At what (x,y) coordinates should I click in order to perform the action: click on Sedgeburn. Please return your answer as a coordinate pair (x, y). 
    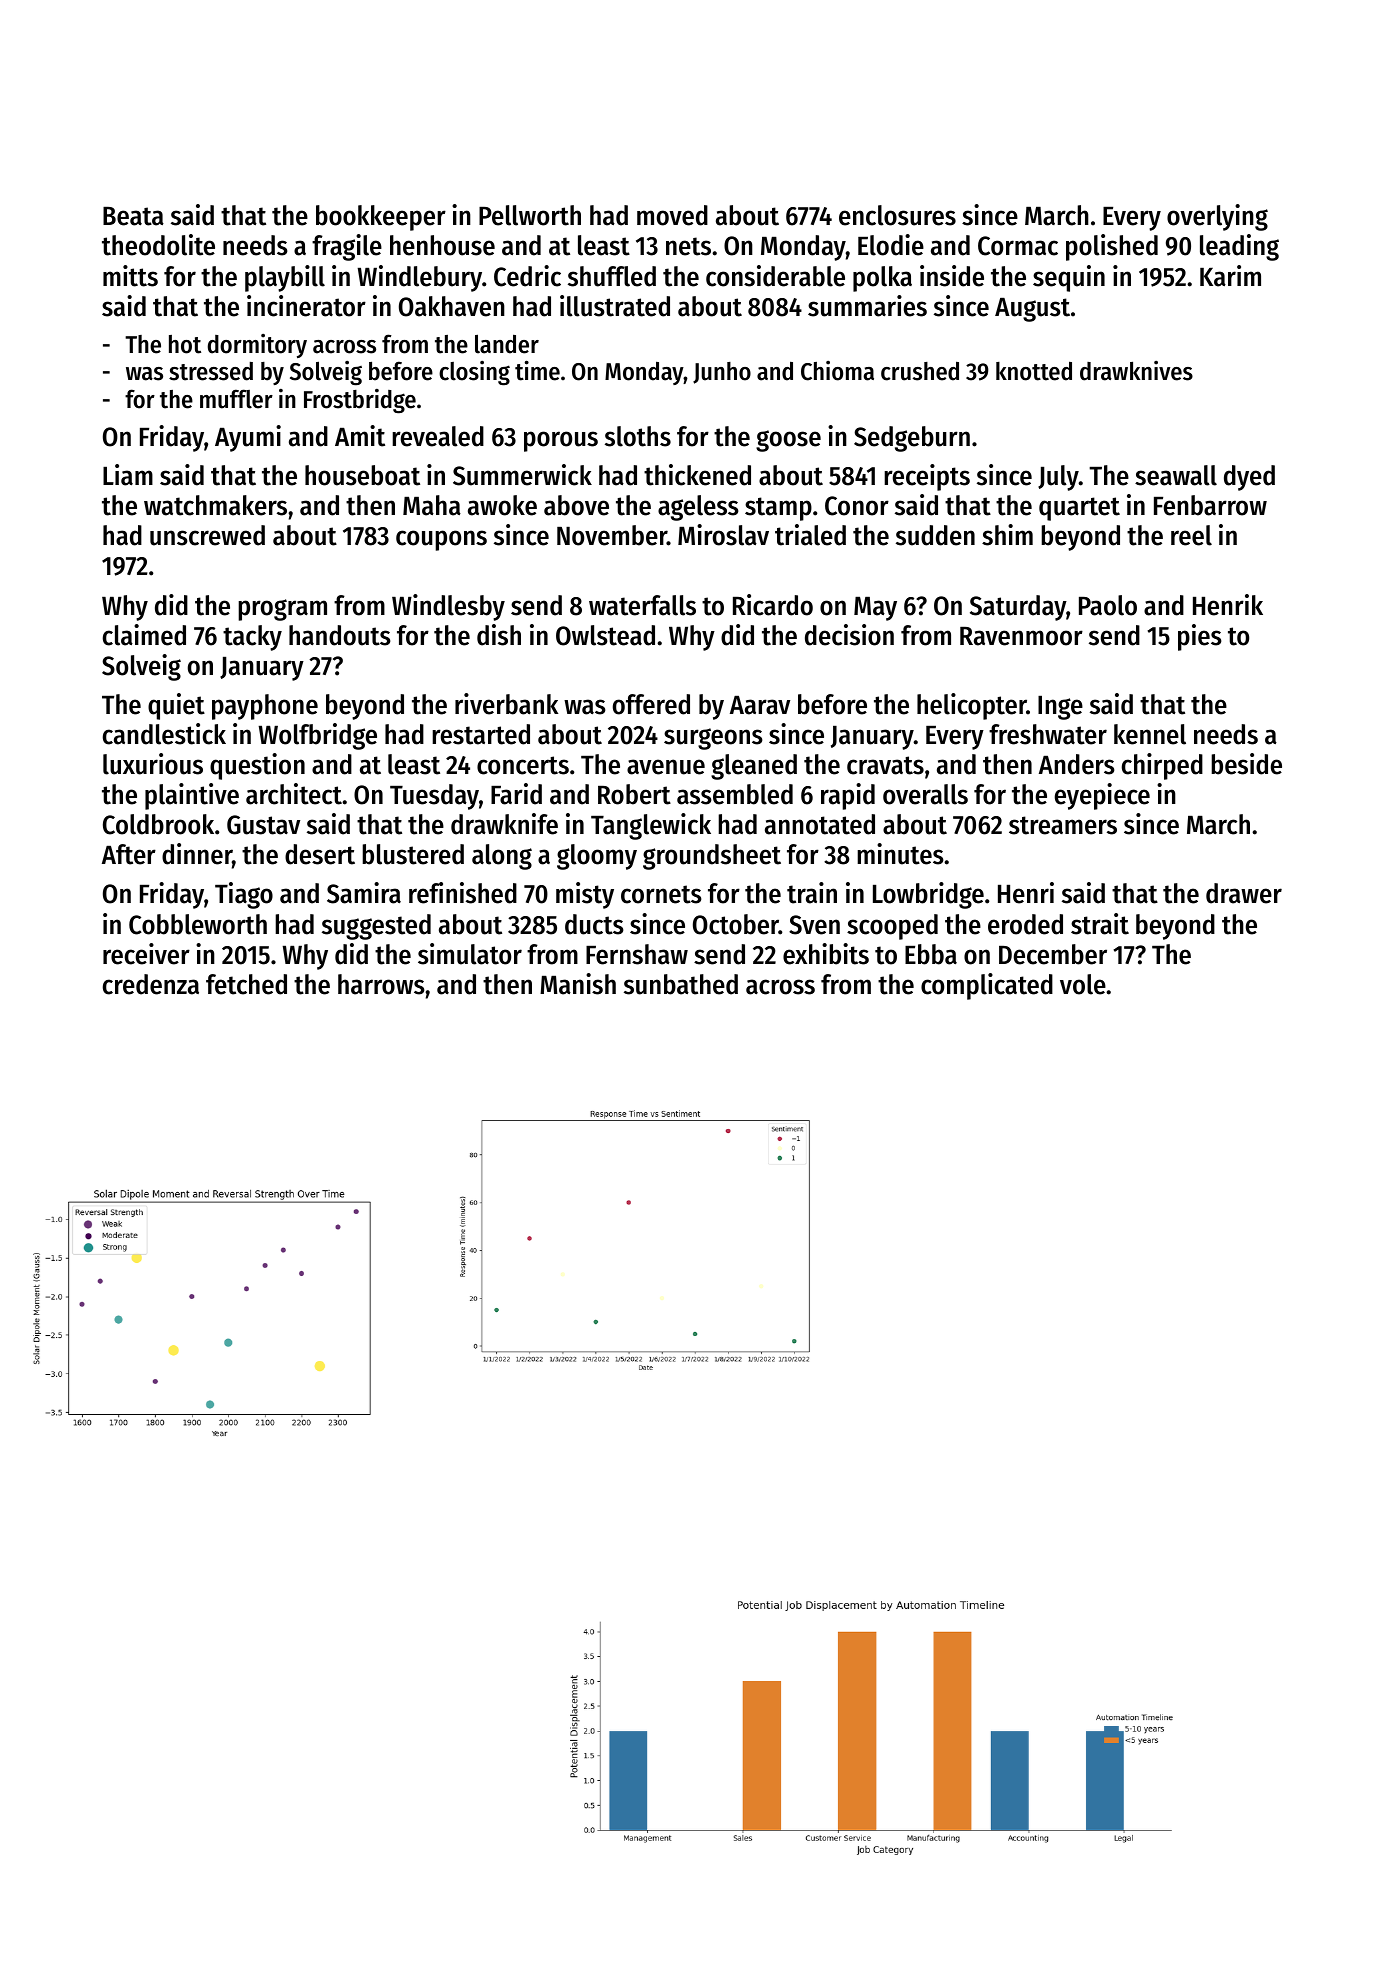
    Looking at the image, I should click on (912, 439).
